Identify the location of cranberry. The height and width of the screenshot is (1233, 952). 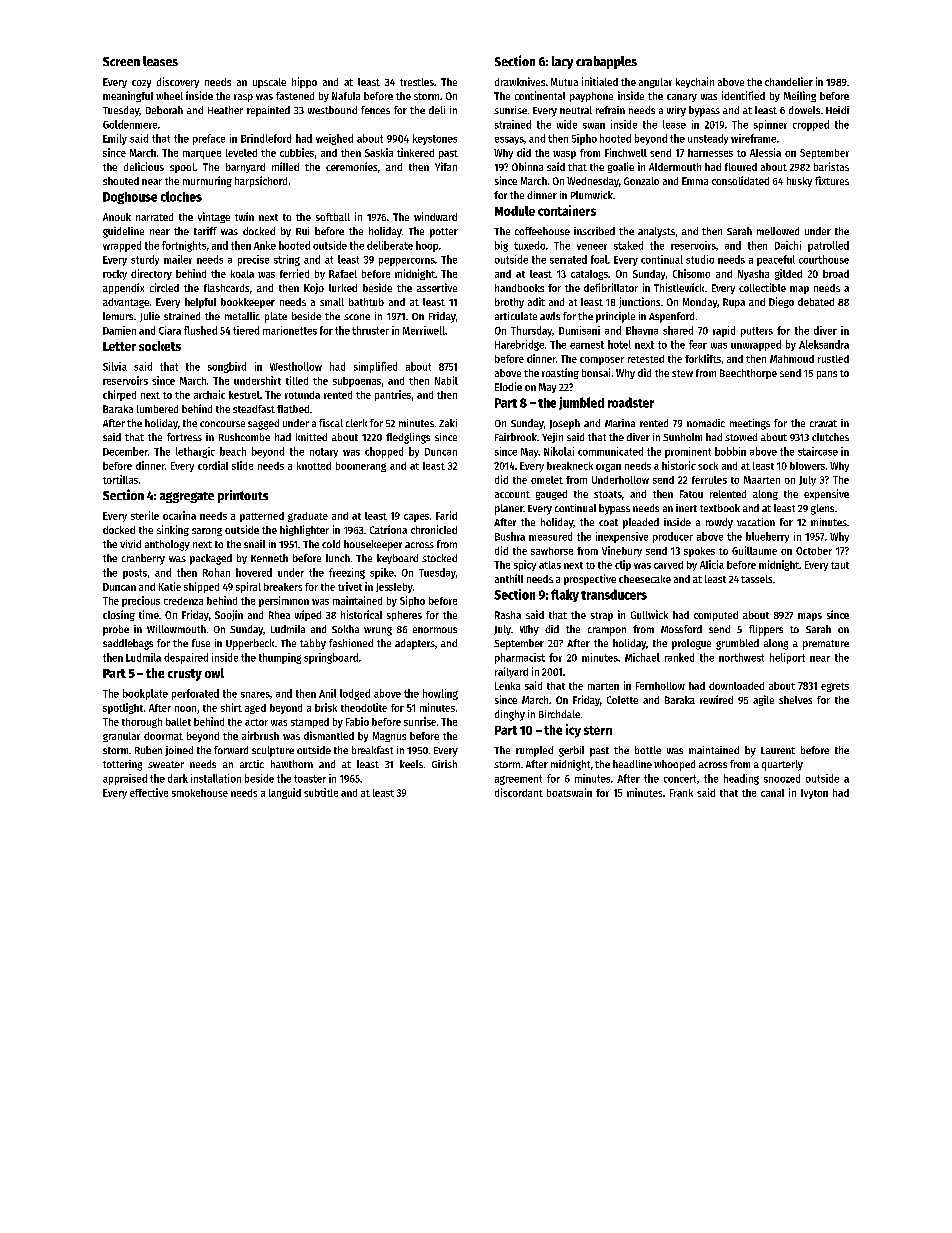
(143, 559).
